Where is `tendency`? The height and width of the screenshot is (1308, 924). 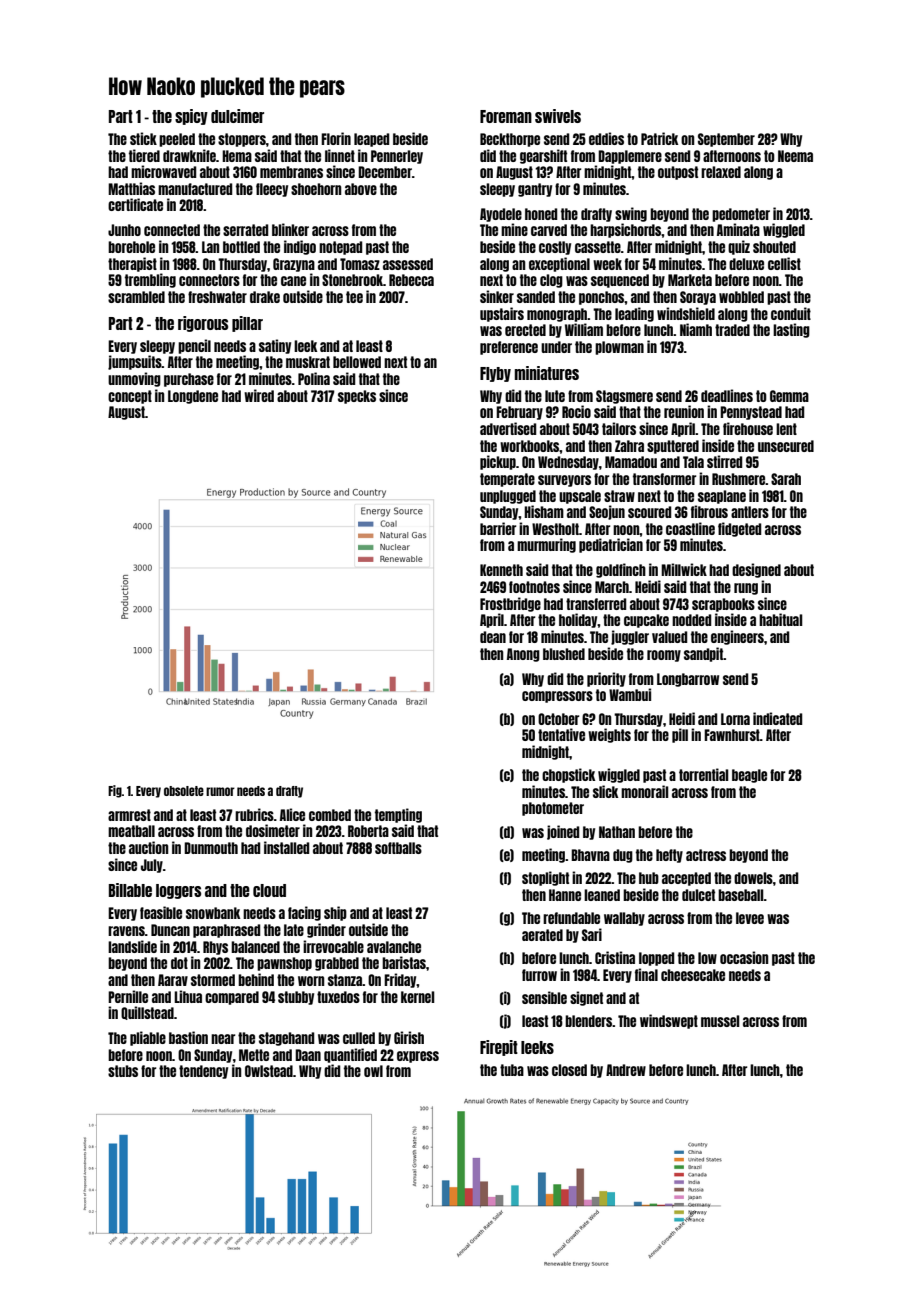 tendency is located at coordinates (203, 1072).
